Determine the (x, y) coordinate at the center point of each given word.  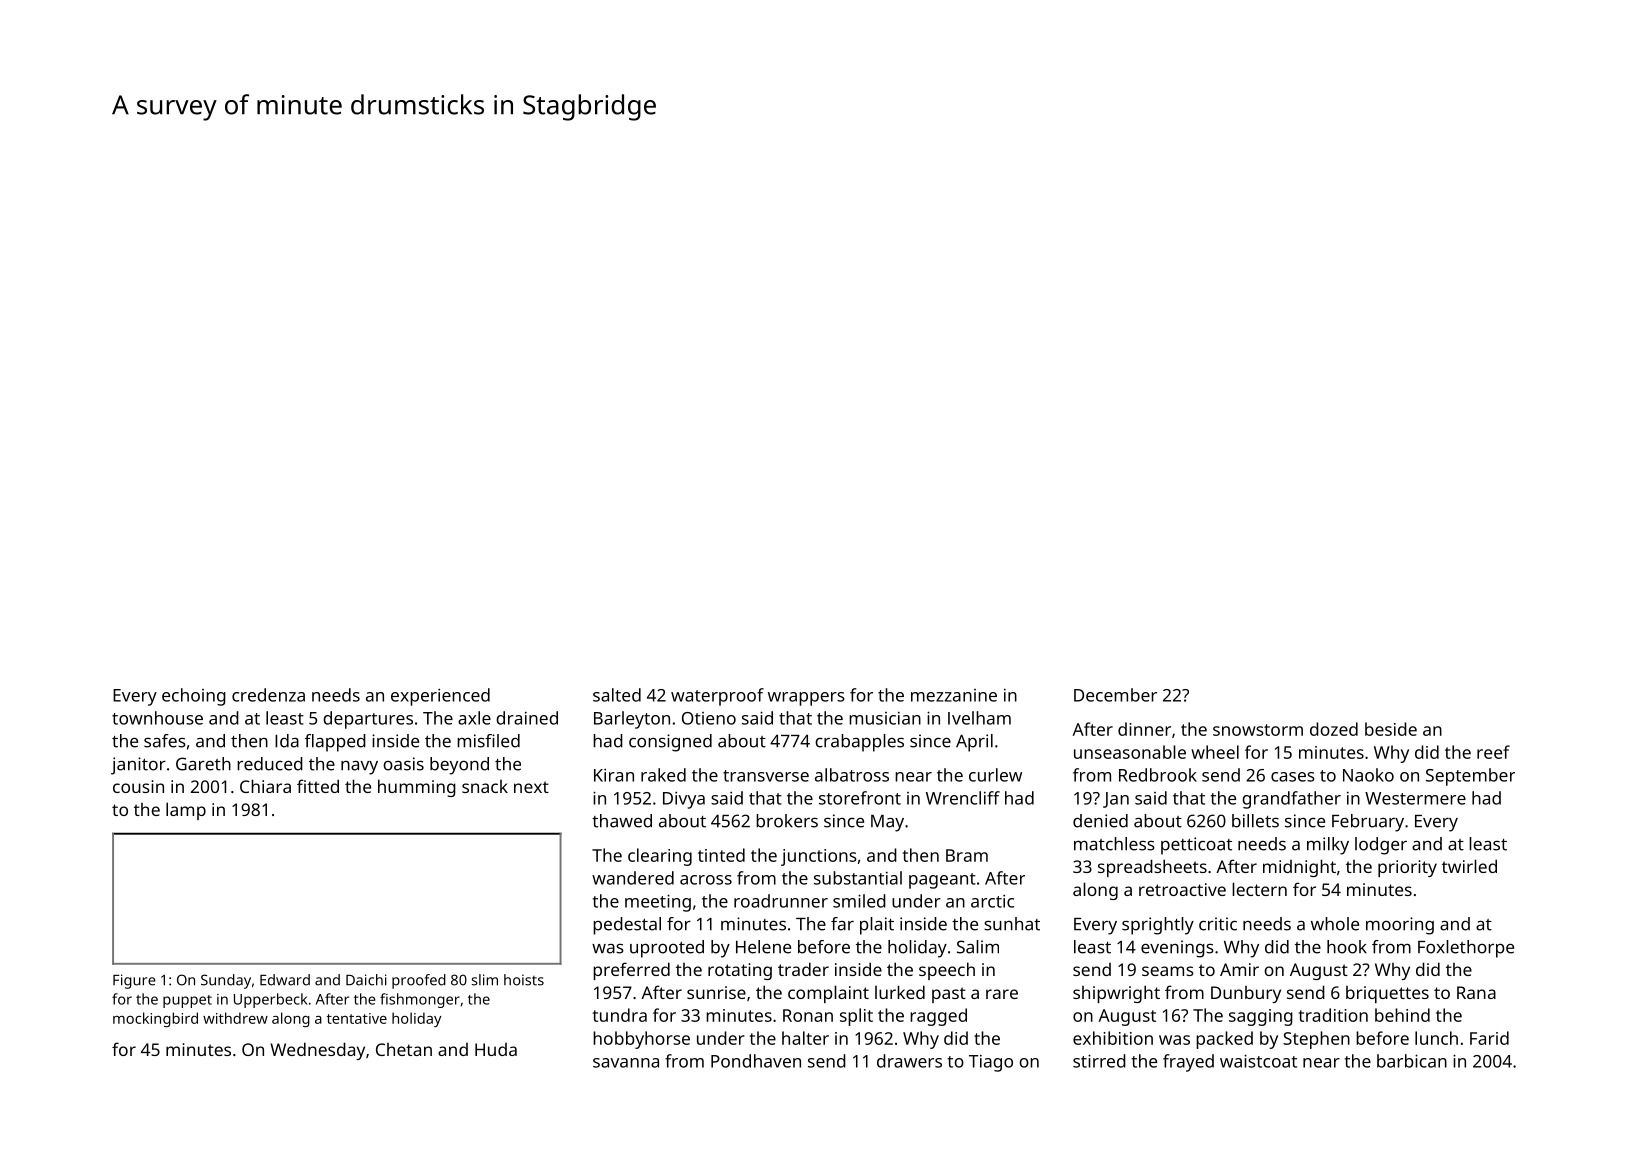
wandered (633, 878)
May (887, 823)
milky (1328, 846)
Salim (978, 947)
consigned (670, 743)
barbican (1412, 1061)
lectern (1259, 889)
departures (368, 720)
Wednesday (317, 1051)
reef (1493, 752)
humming (417, 788)
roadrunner (781, 901)
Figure (134, 981)
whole (1335, 924)
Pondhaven (756, 1061)
